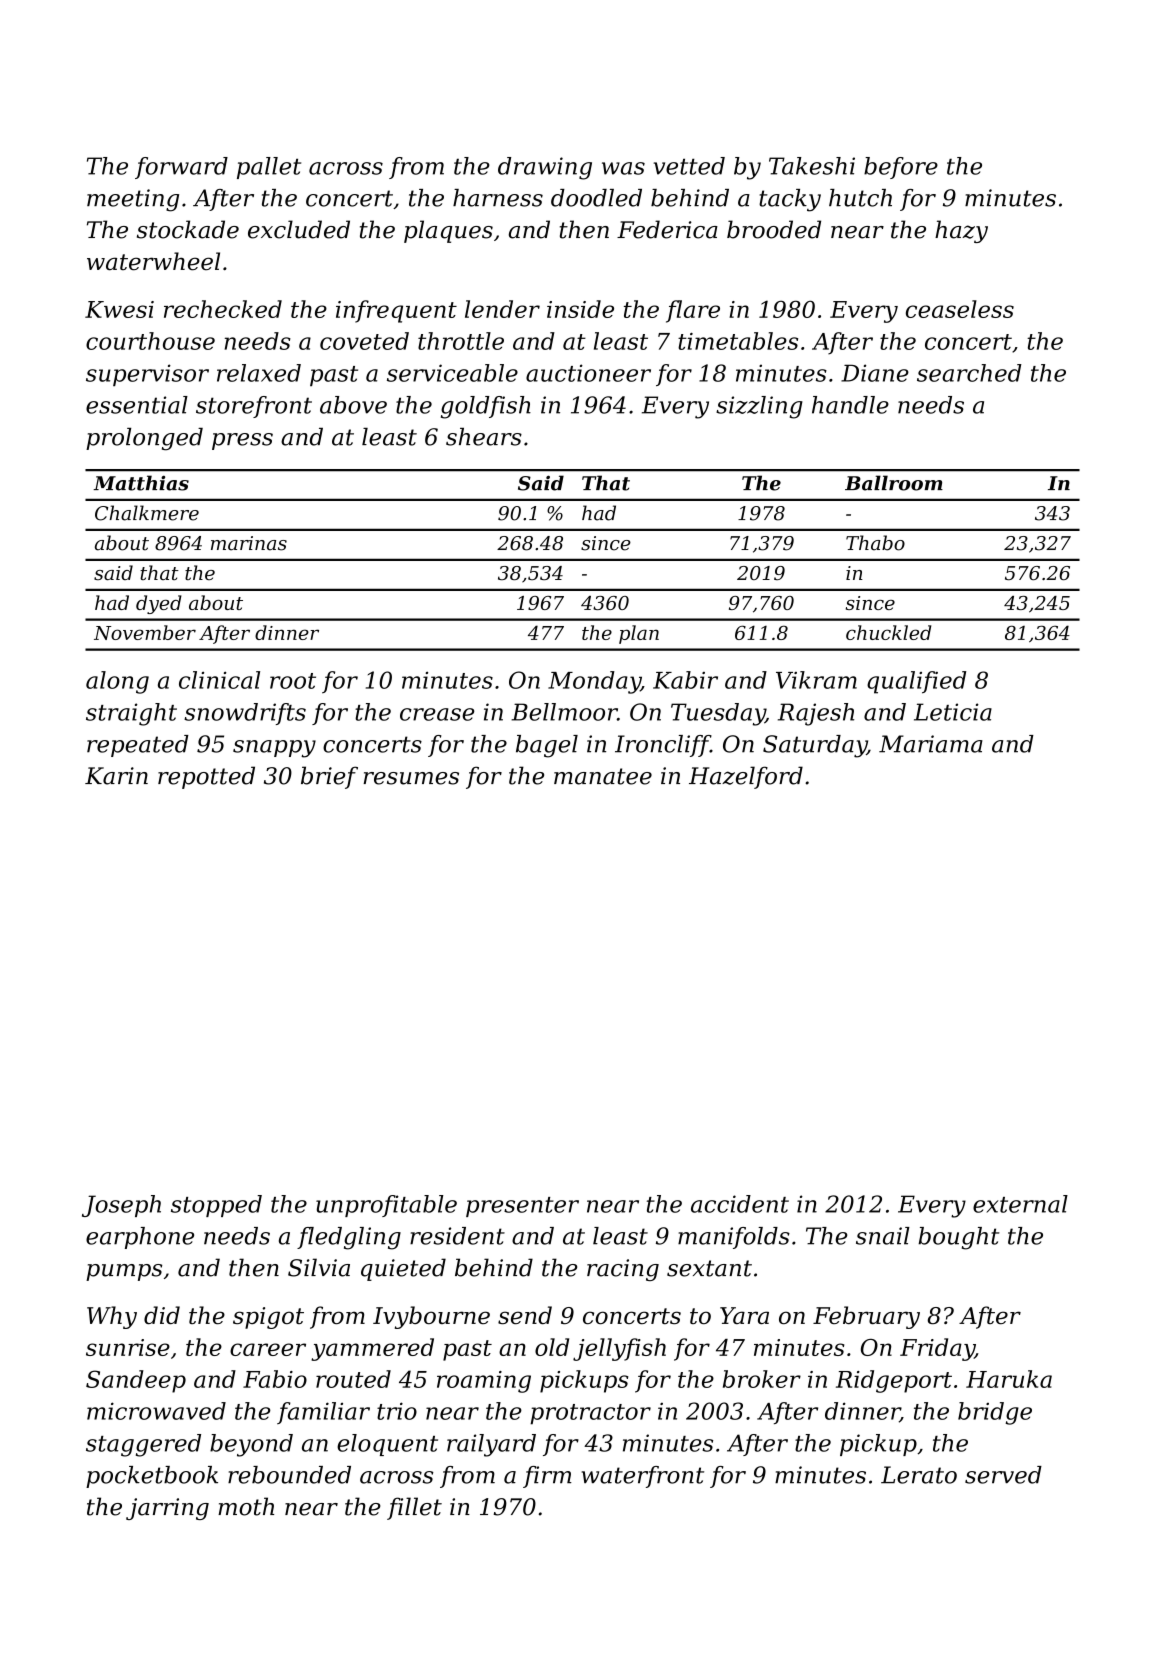 The image size is (1165, 1654). What do you see at coordinates (919, 1475) in the screenshot?
I see `Lerato` at bounding box center [919, 1475].
